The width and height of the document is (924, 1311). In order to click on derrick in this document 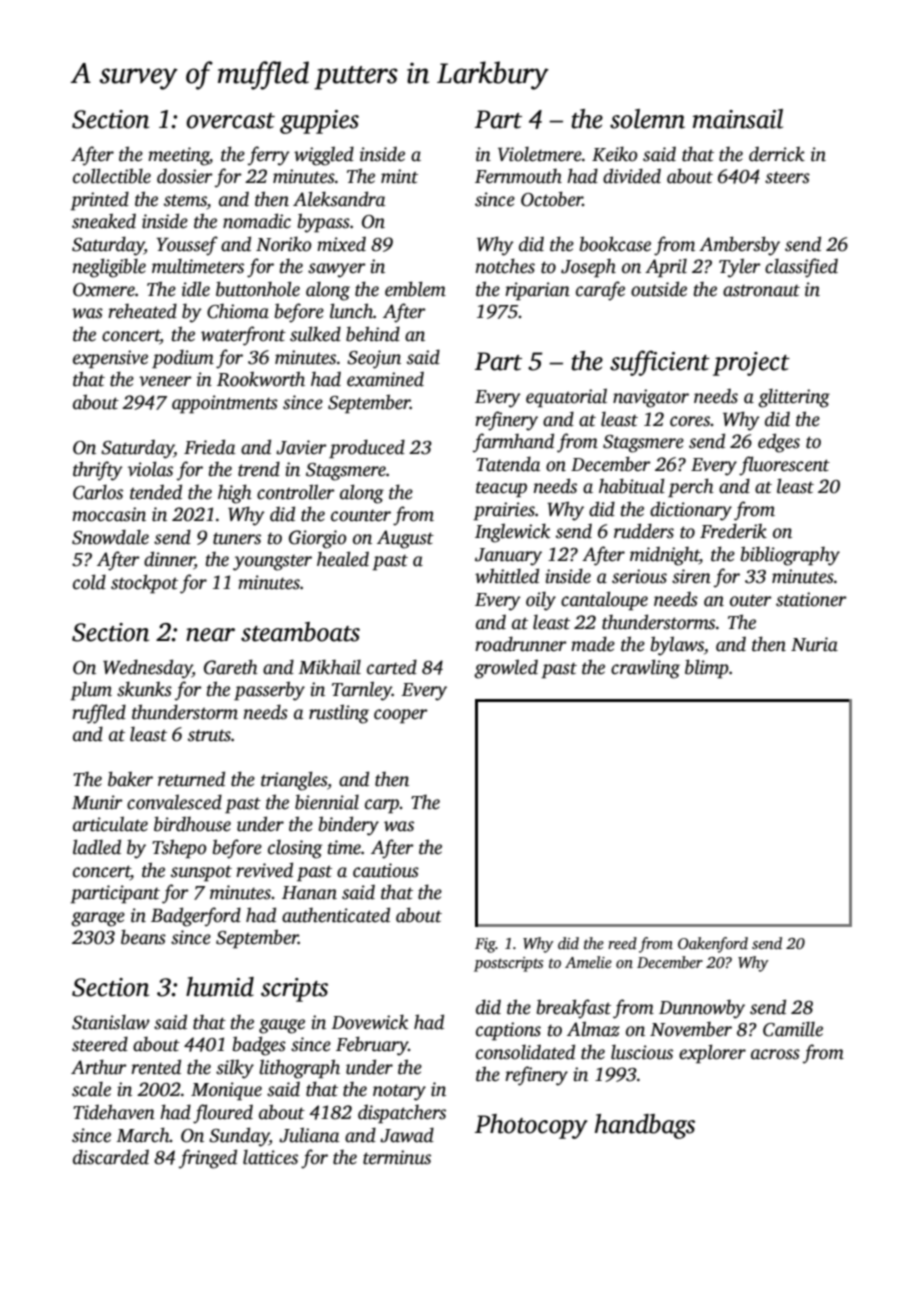, I will do `click(777, 154)`.
